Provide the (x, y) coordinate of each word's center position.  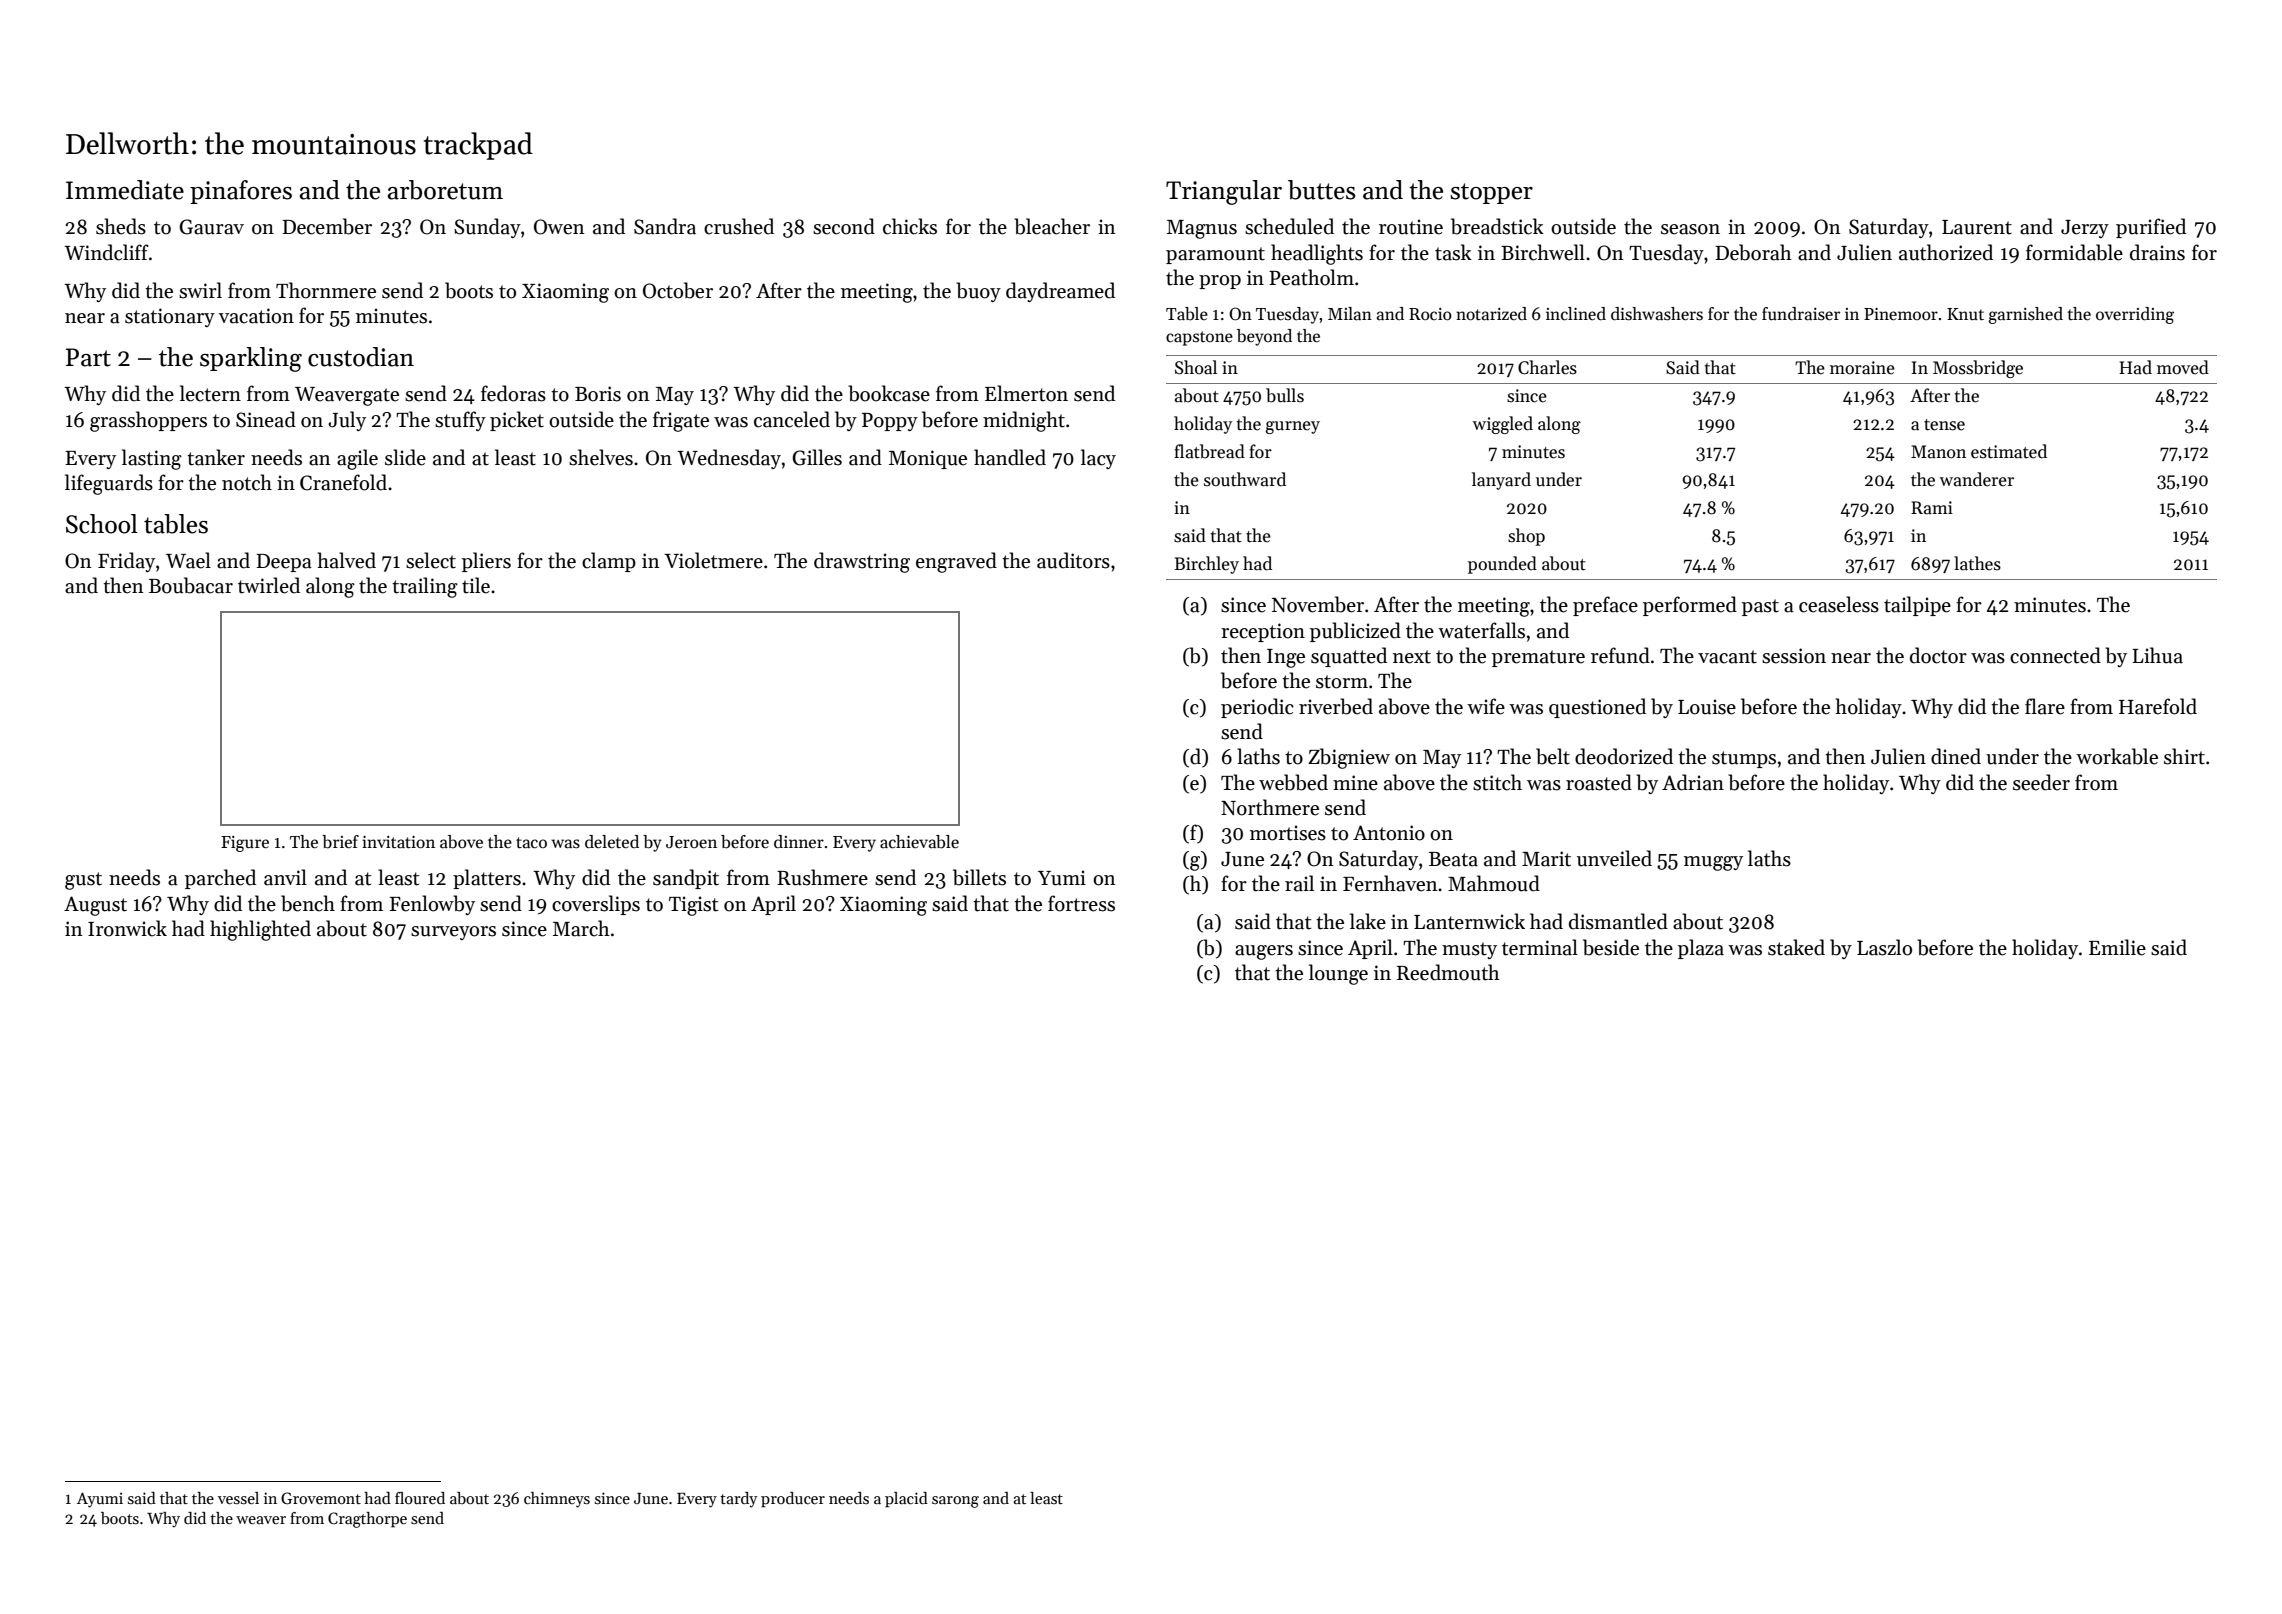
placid (906, 1500)
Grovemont (321, 1498)
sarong (955, 1502)
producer (793, 1500)
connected (2055, 655)
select (431, 560)
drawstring (862, 562)
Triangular (1224, 192)
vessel (238, 1498)
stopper (1492, 193)
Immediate (125, 190)
